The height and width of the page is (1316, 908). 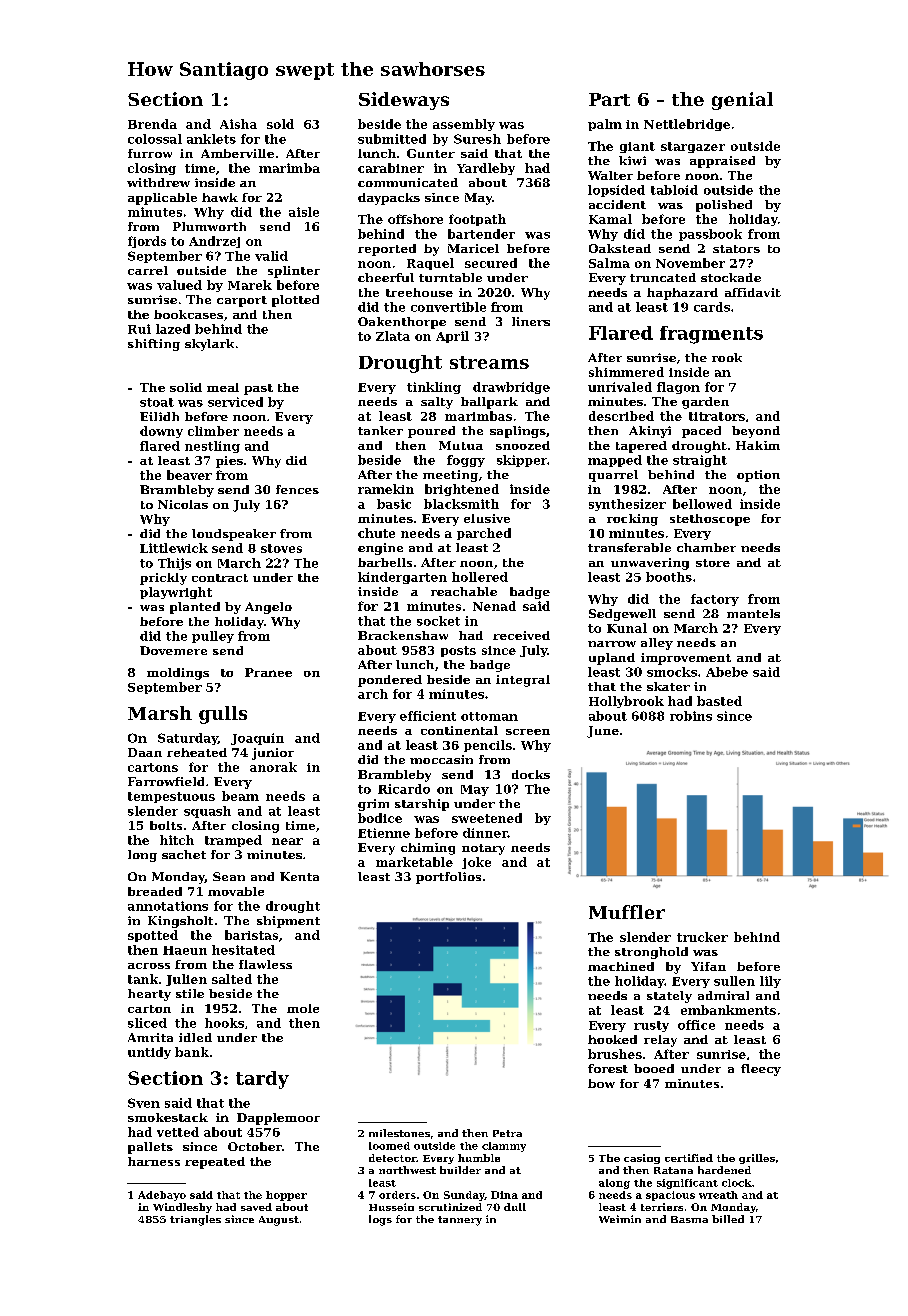 I want to click on polished, so click(x=724, y=206).
